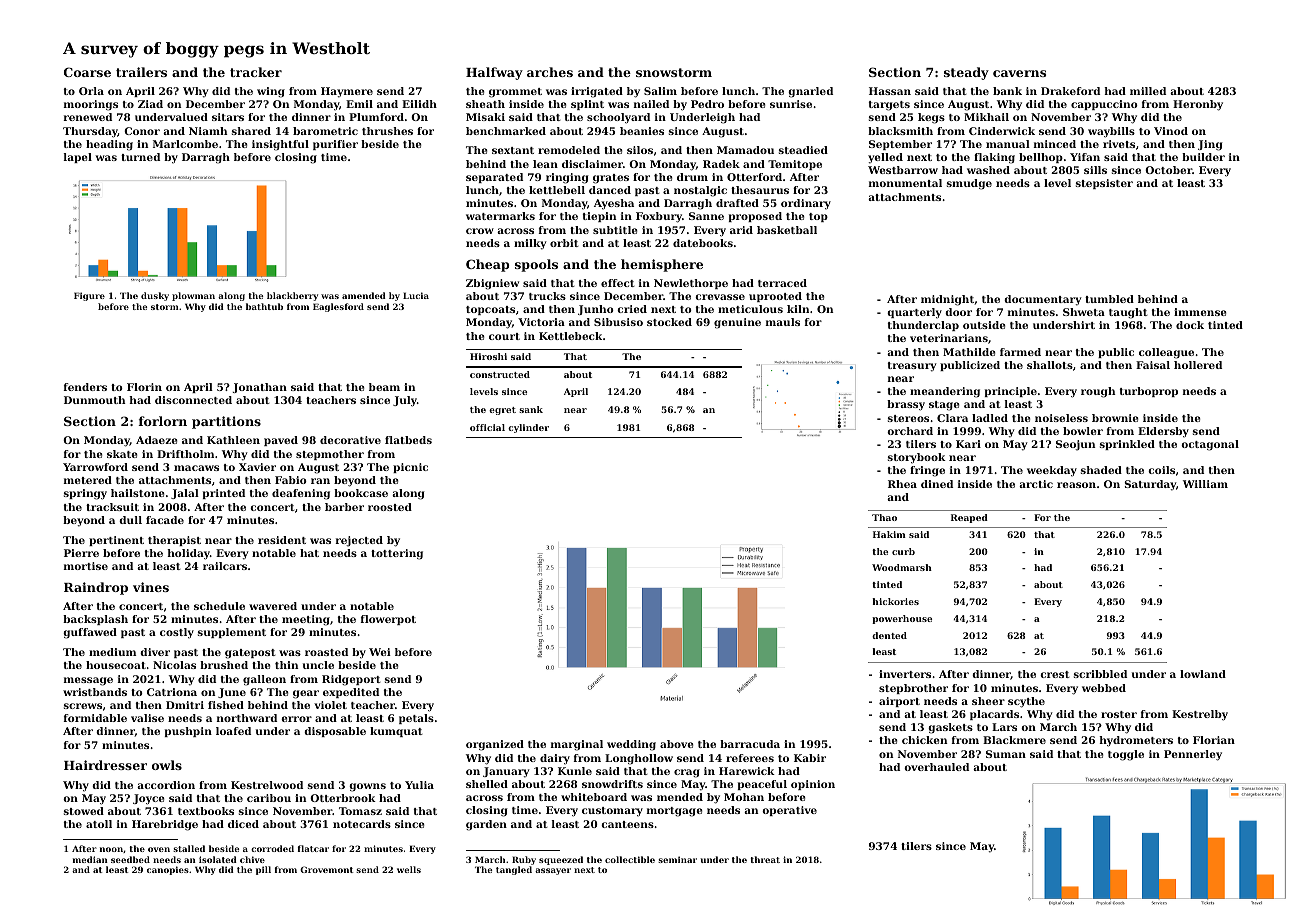 The width and height of the screenshot is (1308, 924). I want to click on printed, so click(224, 494).
